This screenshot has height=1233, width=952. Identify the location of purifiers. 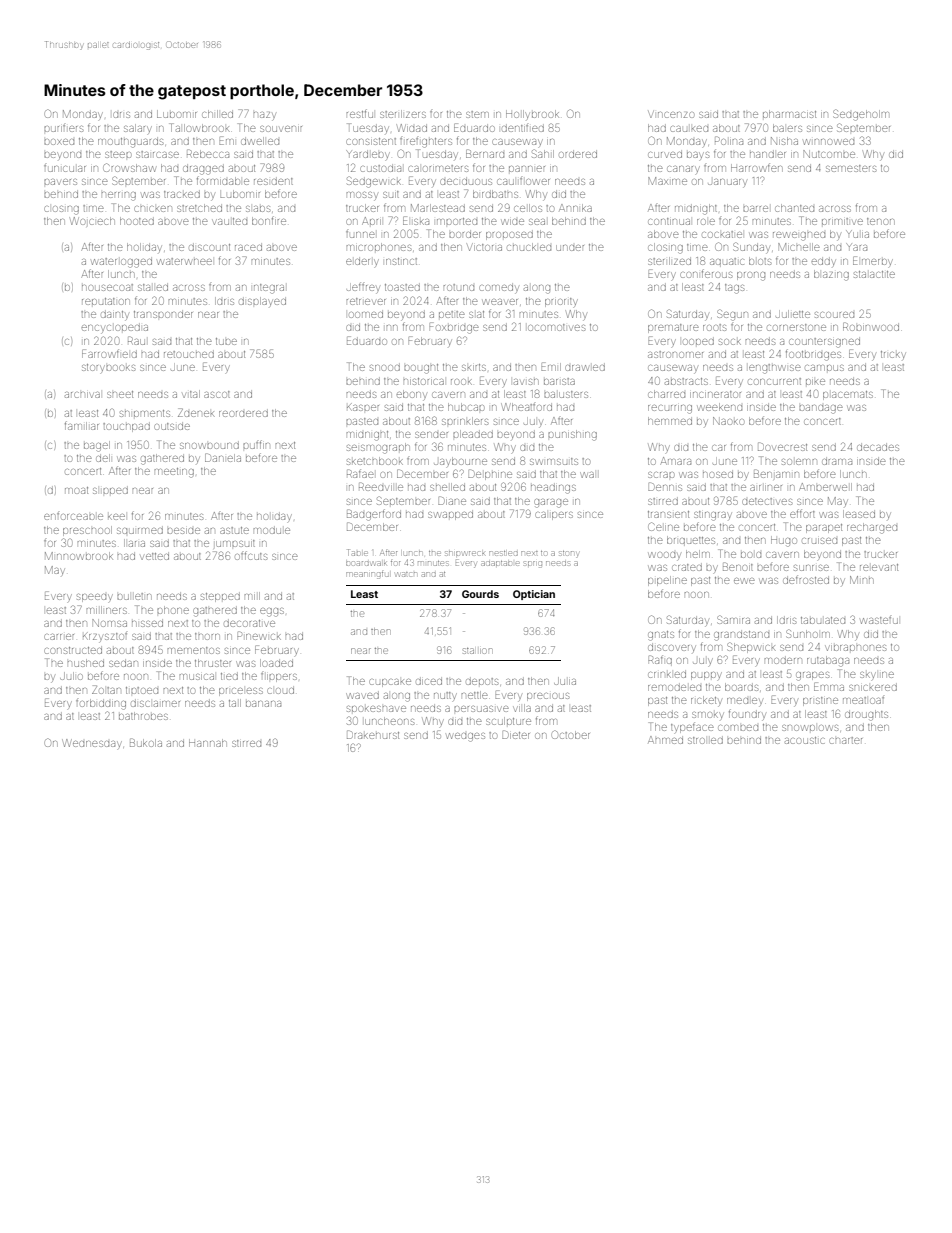
(63, 128).
